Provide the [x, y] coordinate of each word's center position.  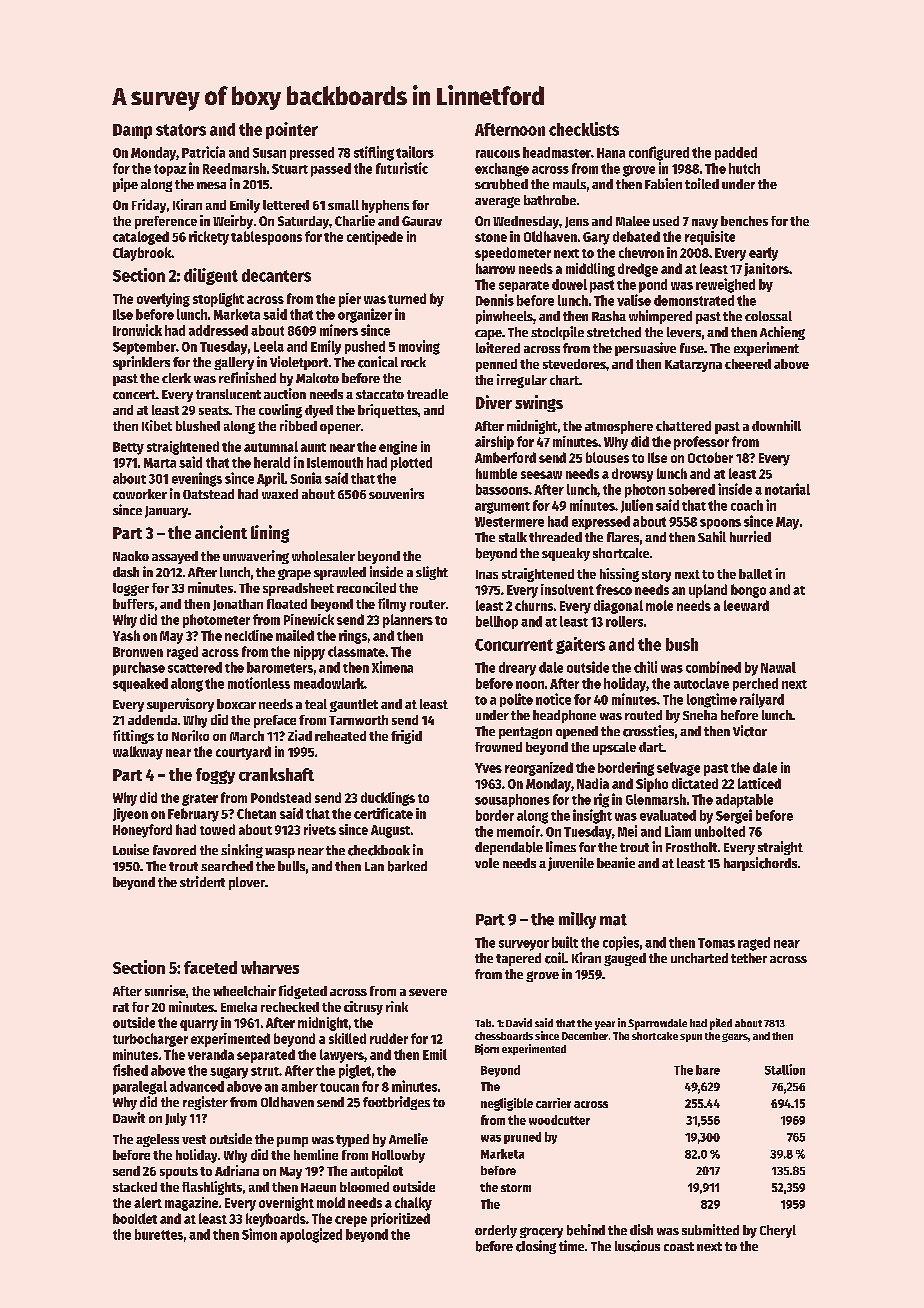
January [166, 512]
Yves [488, 768]
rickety [209, 238]
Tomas [716, 943]
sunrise [165, 990]
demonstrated [694, 300]
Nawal [778, 667]
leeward [746, 605]
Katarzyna [693, 366]
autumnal [271, 446]
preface [275, 721]
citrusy [363, 1008]
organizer [365, 315]
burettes [159, 1234]
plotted [411, 464]
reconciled [366, 587]
